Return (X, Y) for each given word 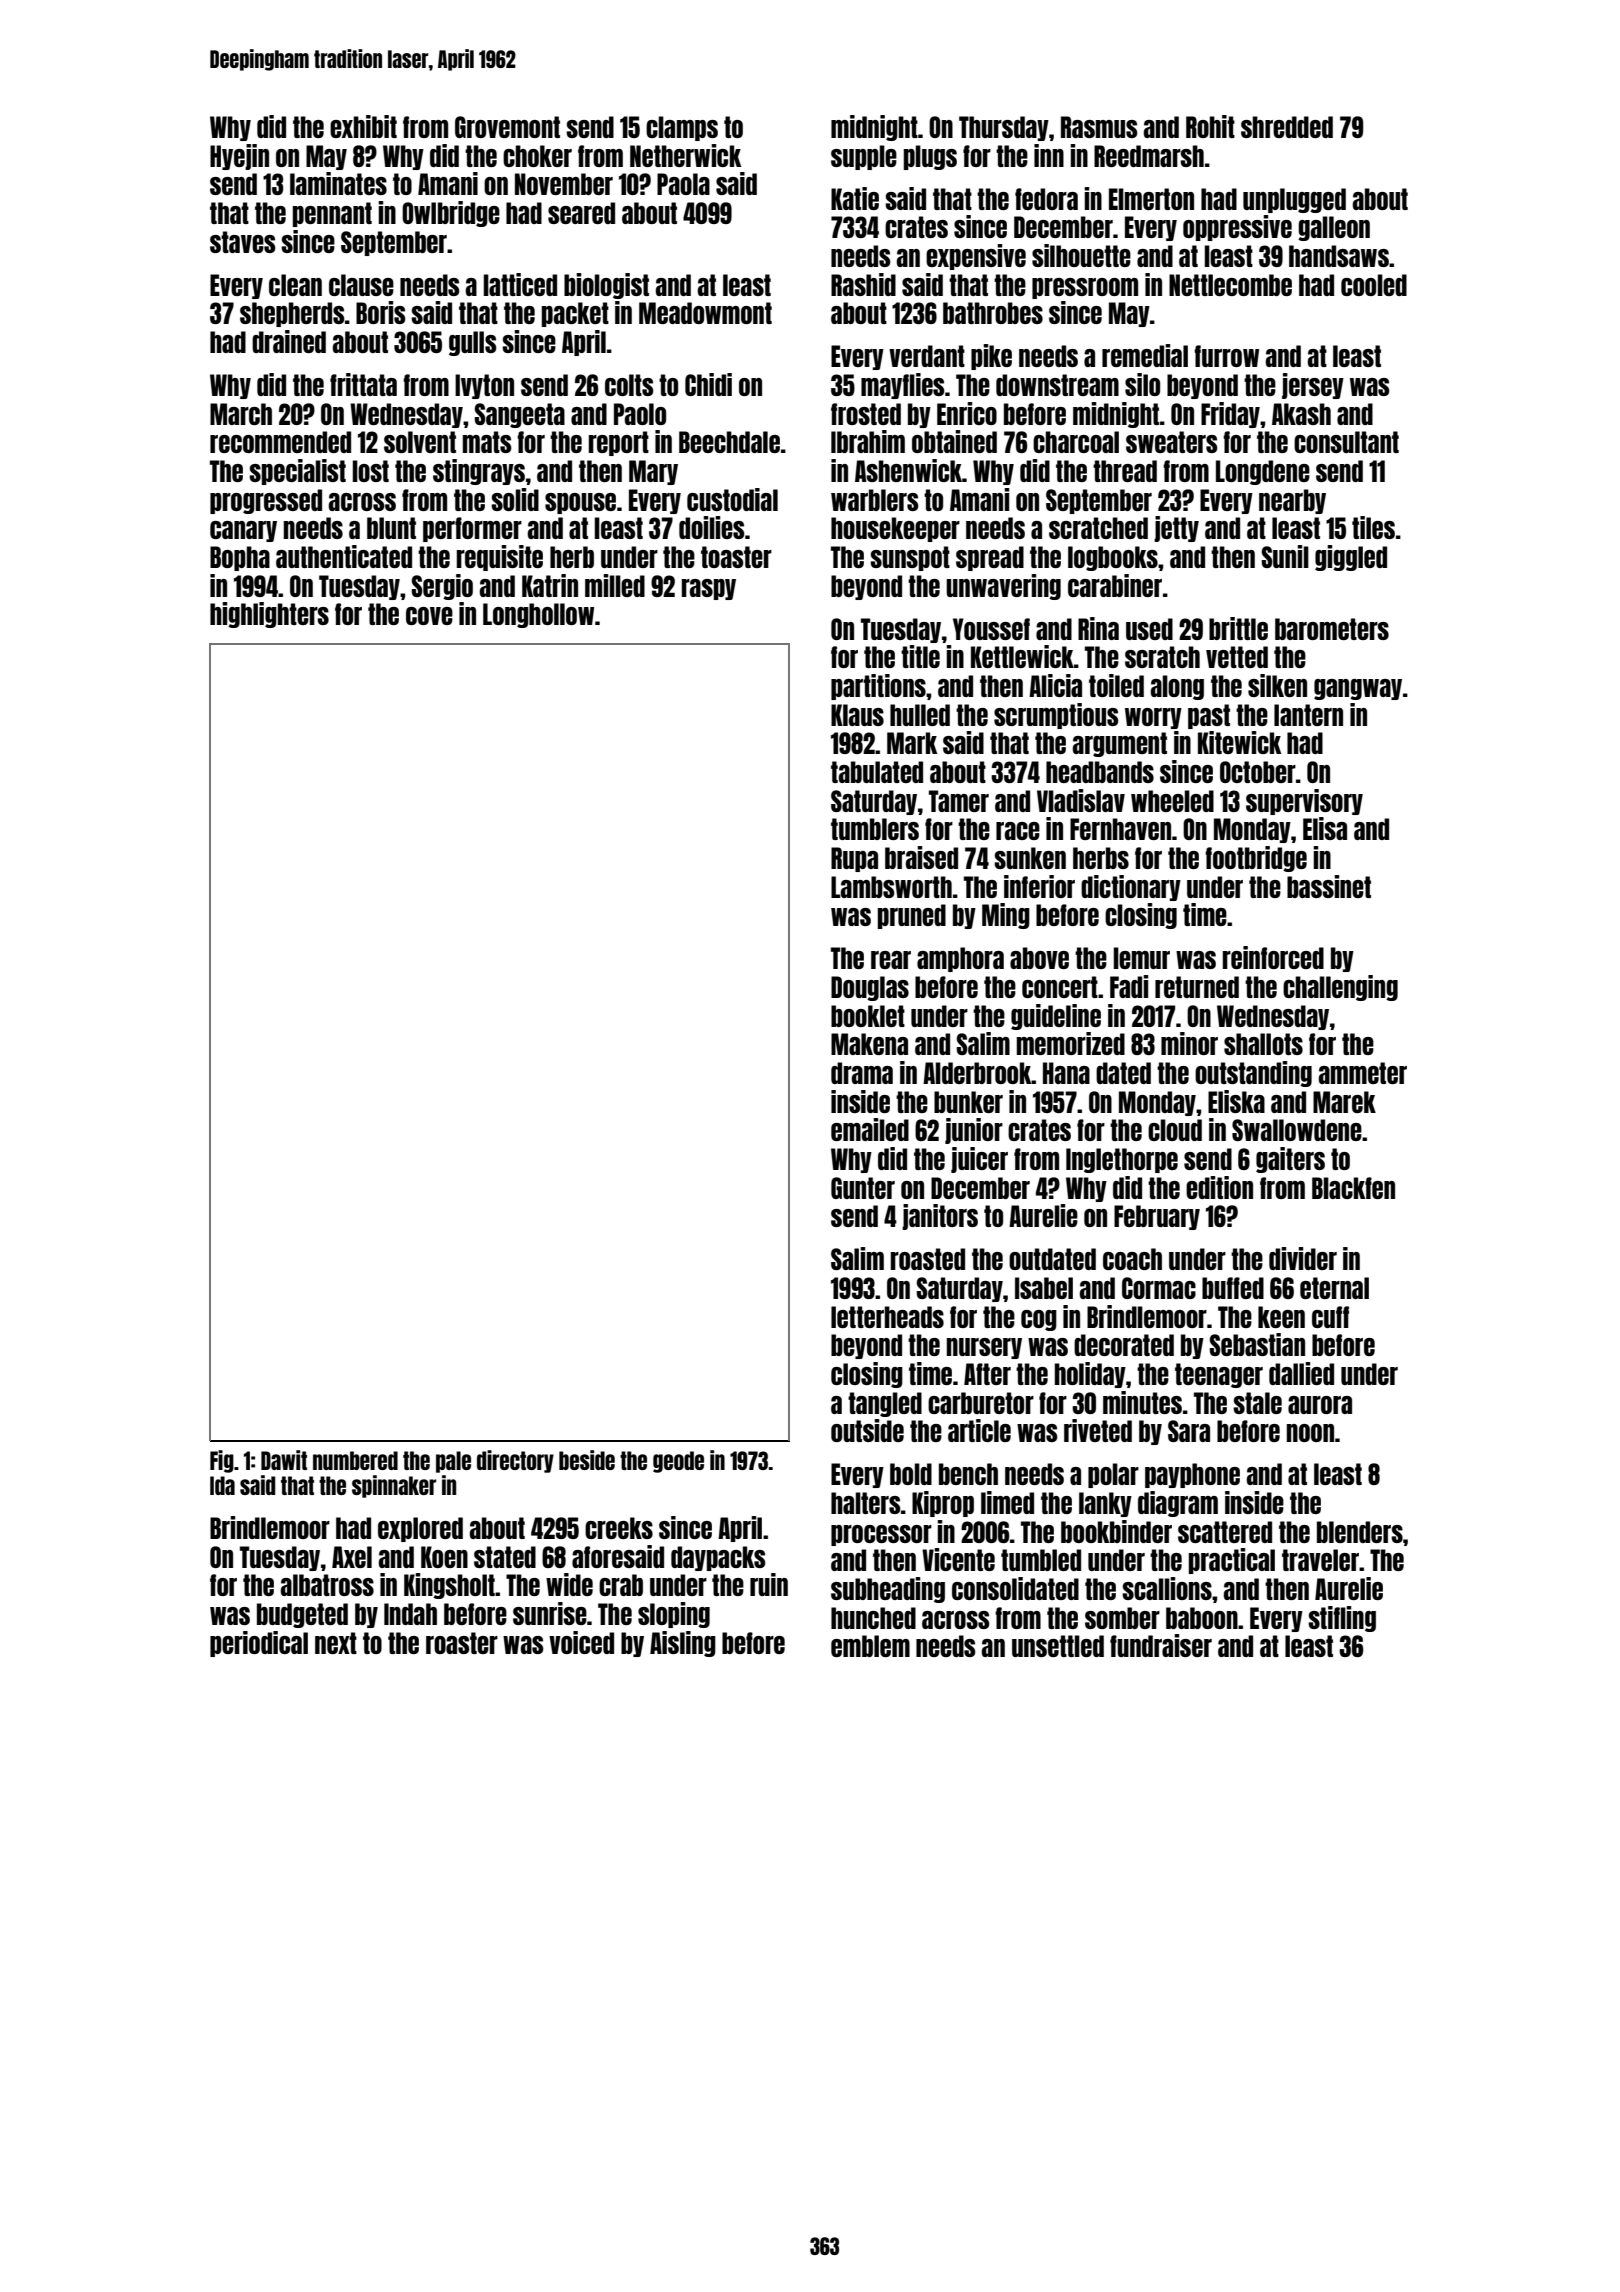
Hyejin (239, 157)
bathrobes (993, 313)
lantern (1308, 715)
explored (420, 1529)
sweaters (1171, 442)
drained (289, 341)
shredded (1287, 127)
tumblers (875, 829)
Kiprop (943, 1504)
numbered (355, 1460)
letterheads (887, 1317)
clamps (682, 128)
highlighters (269, 615)
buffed (1233, 1288)
